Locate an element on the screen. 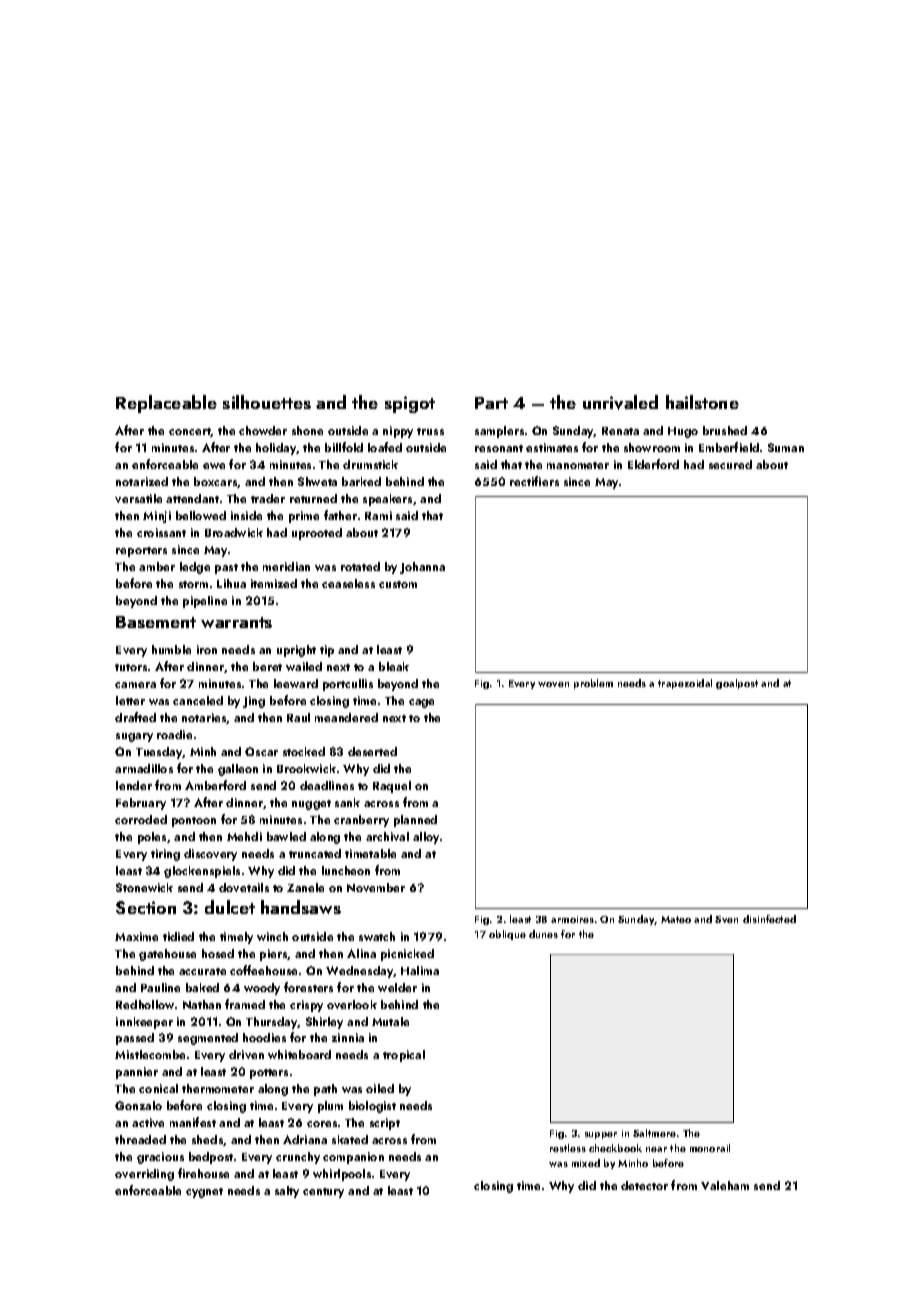 This screenshot has height=1308, width=924. Halima is located at coordinates (420, 970).
